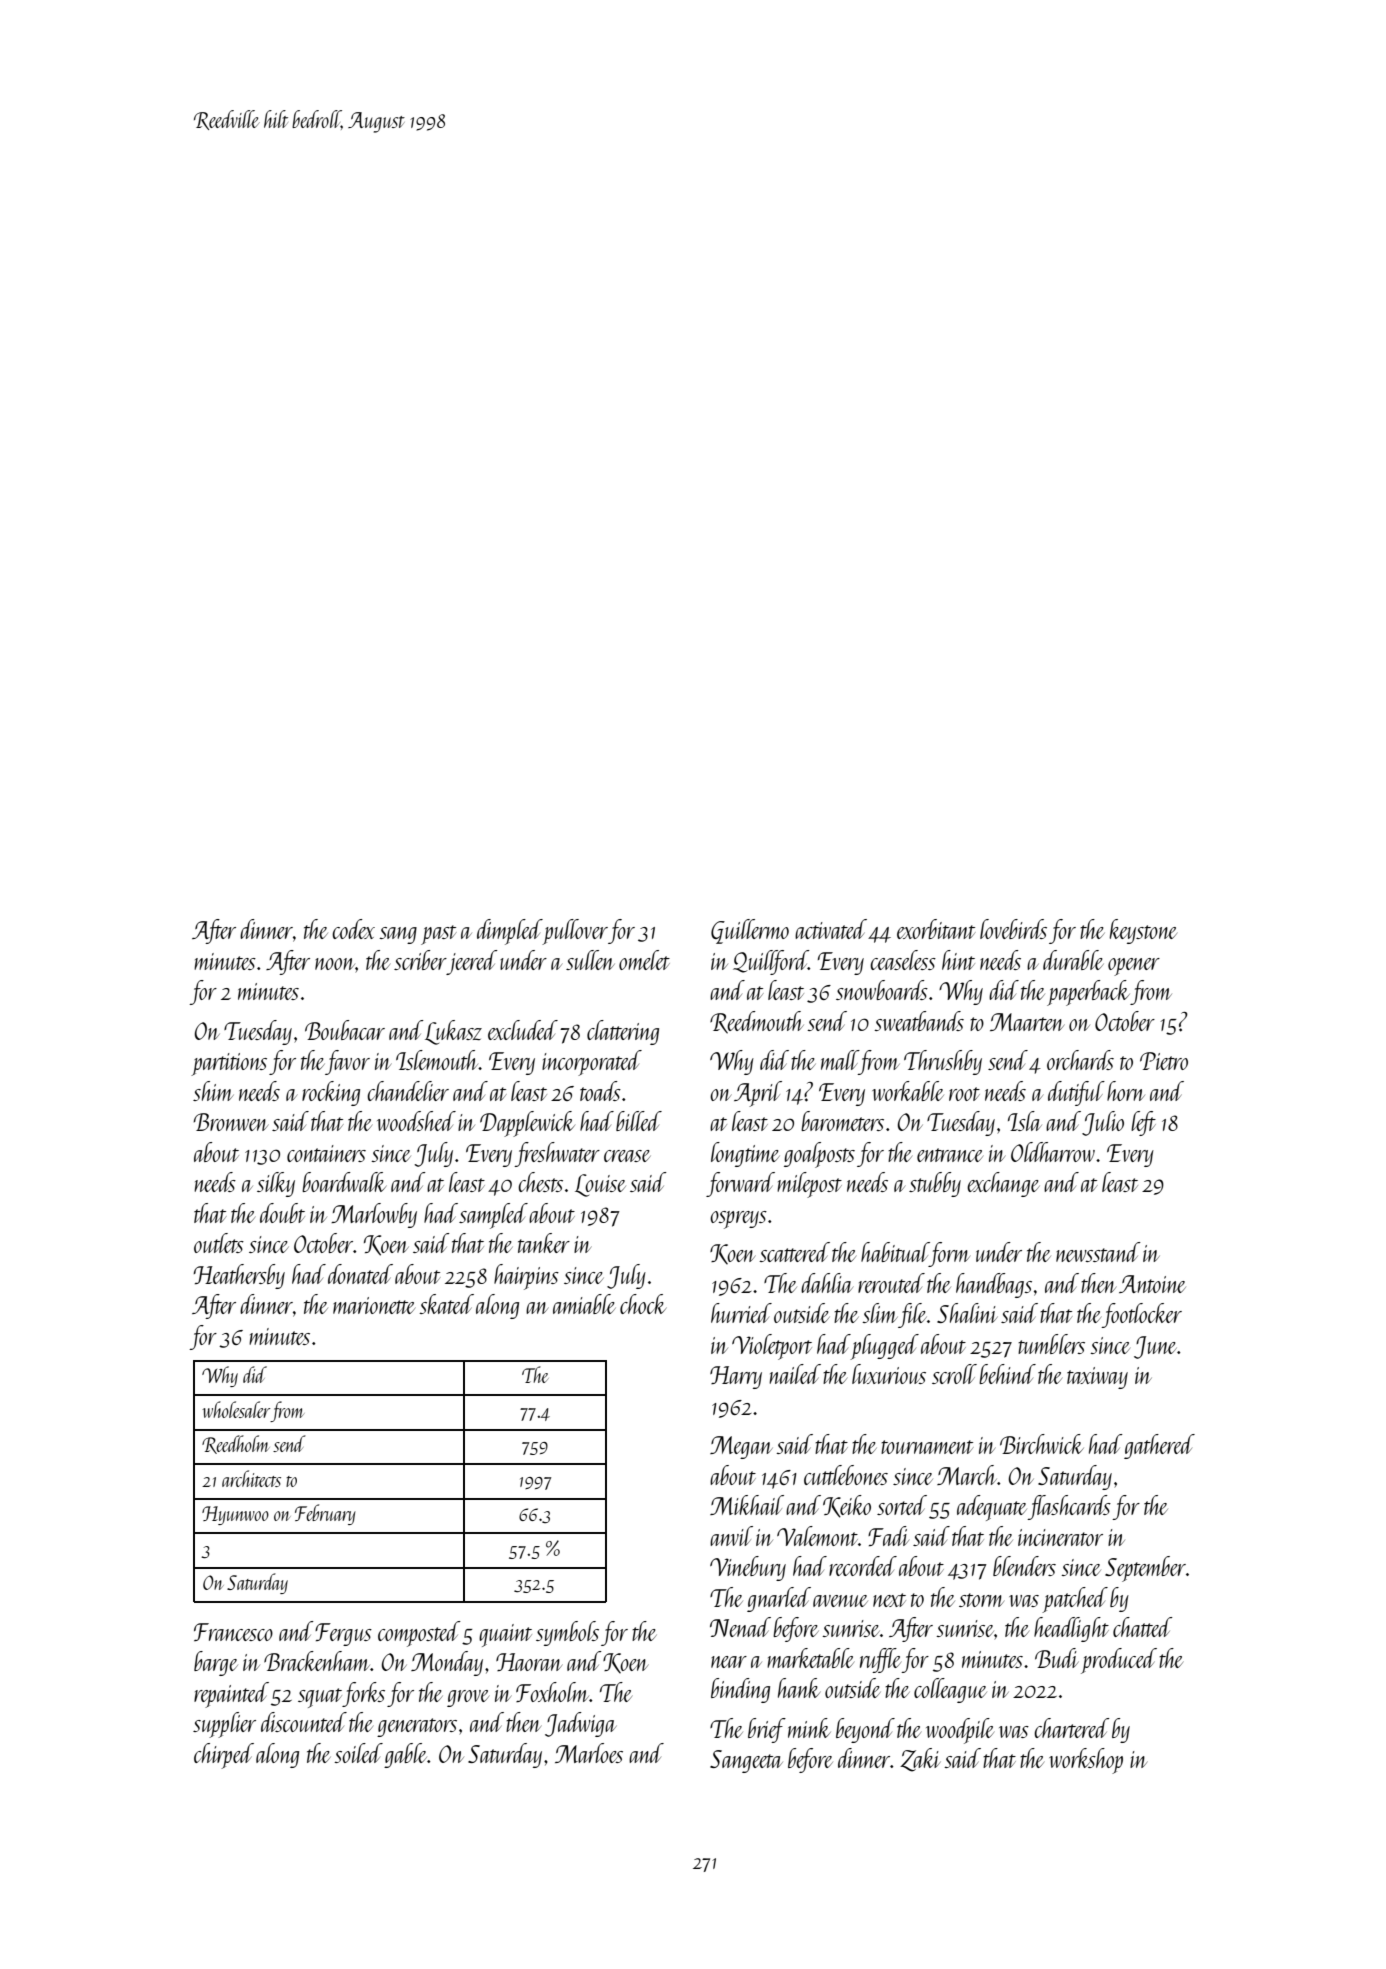 This page has width=1386, height=1969. Describe the element at coordinates (817, 1536) in the page. I see `Valemont` at that location.
